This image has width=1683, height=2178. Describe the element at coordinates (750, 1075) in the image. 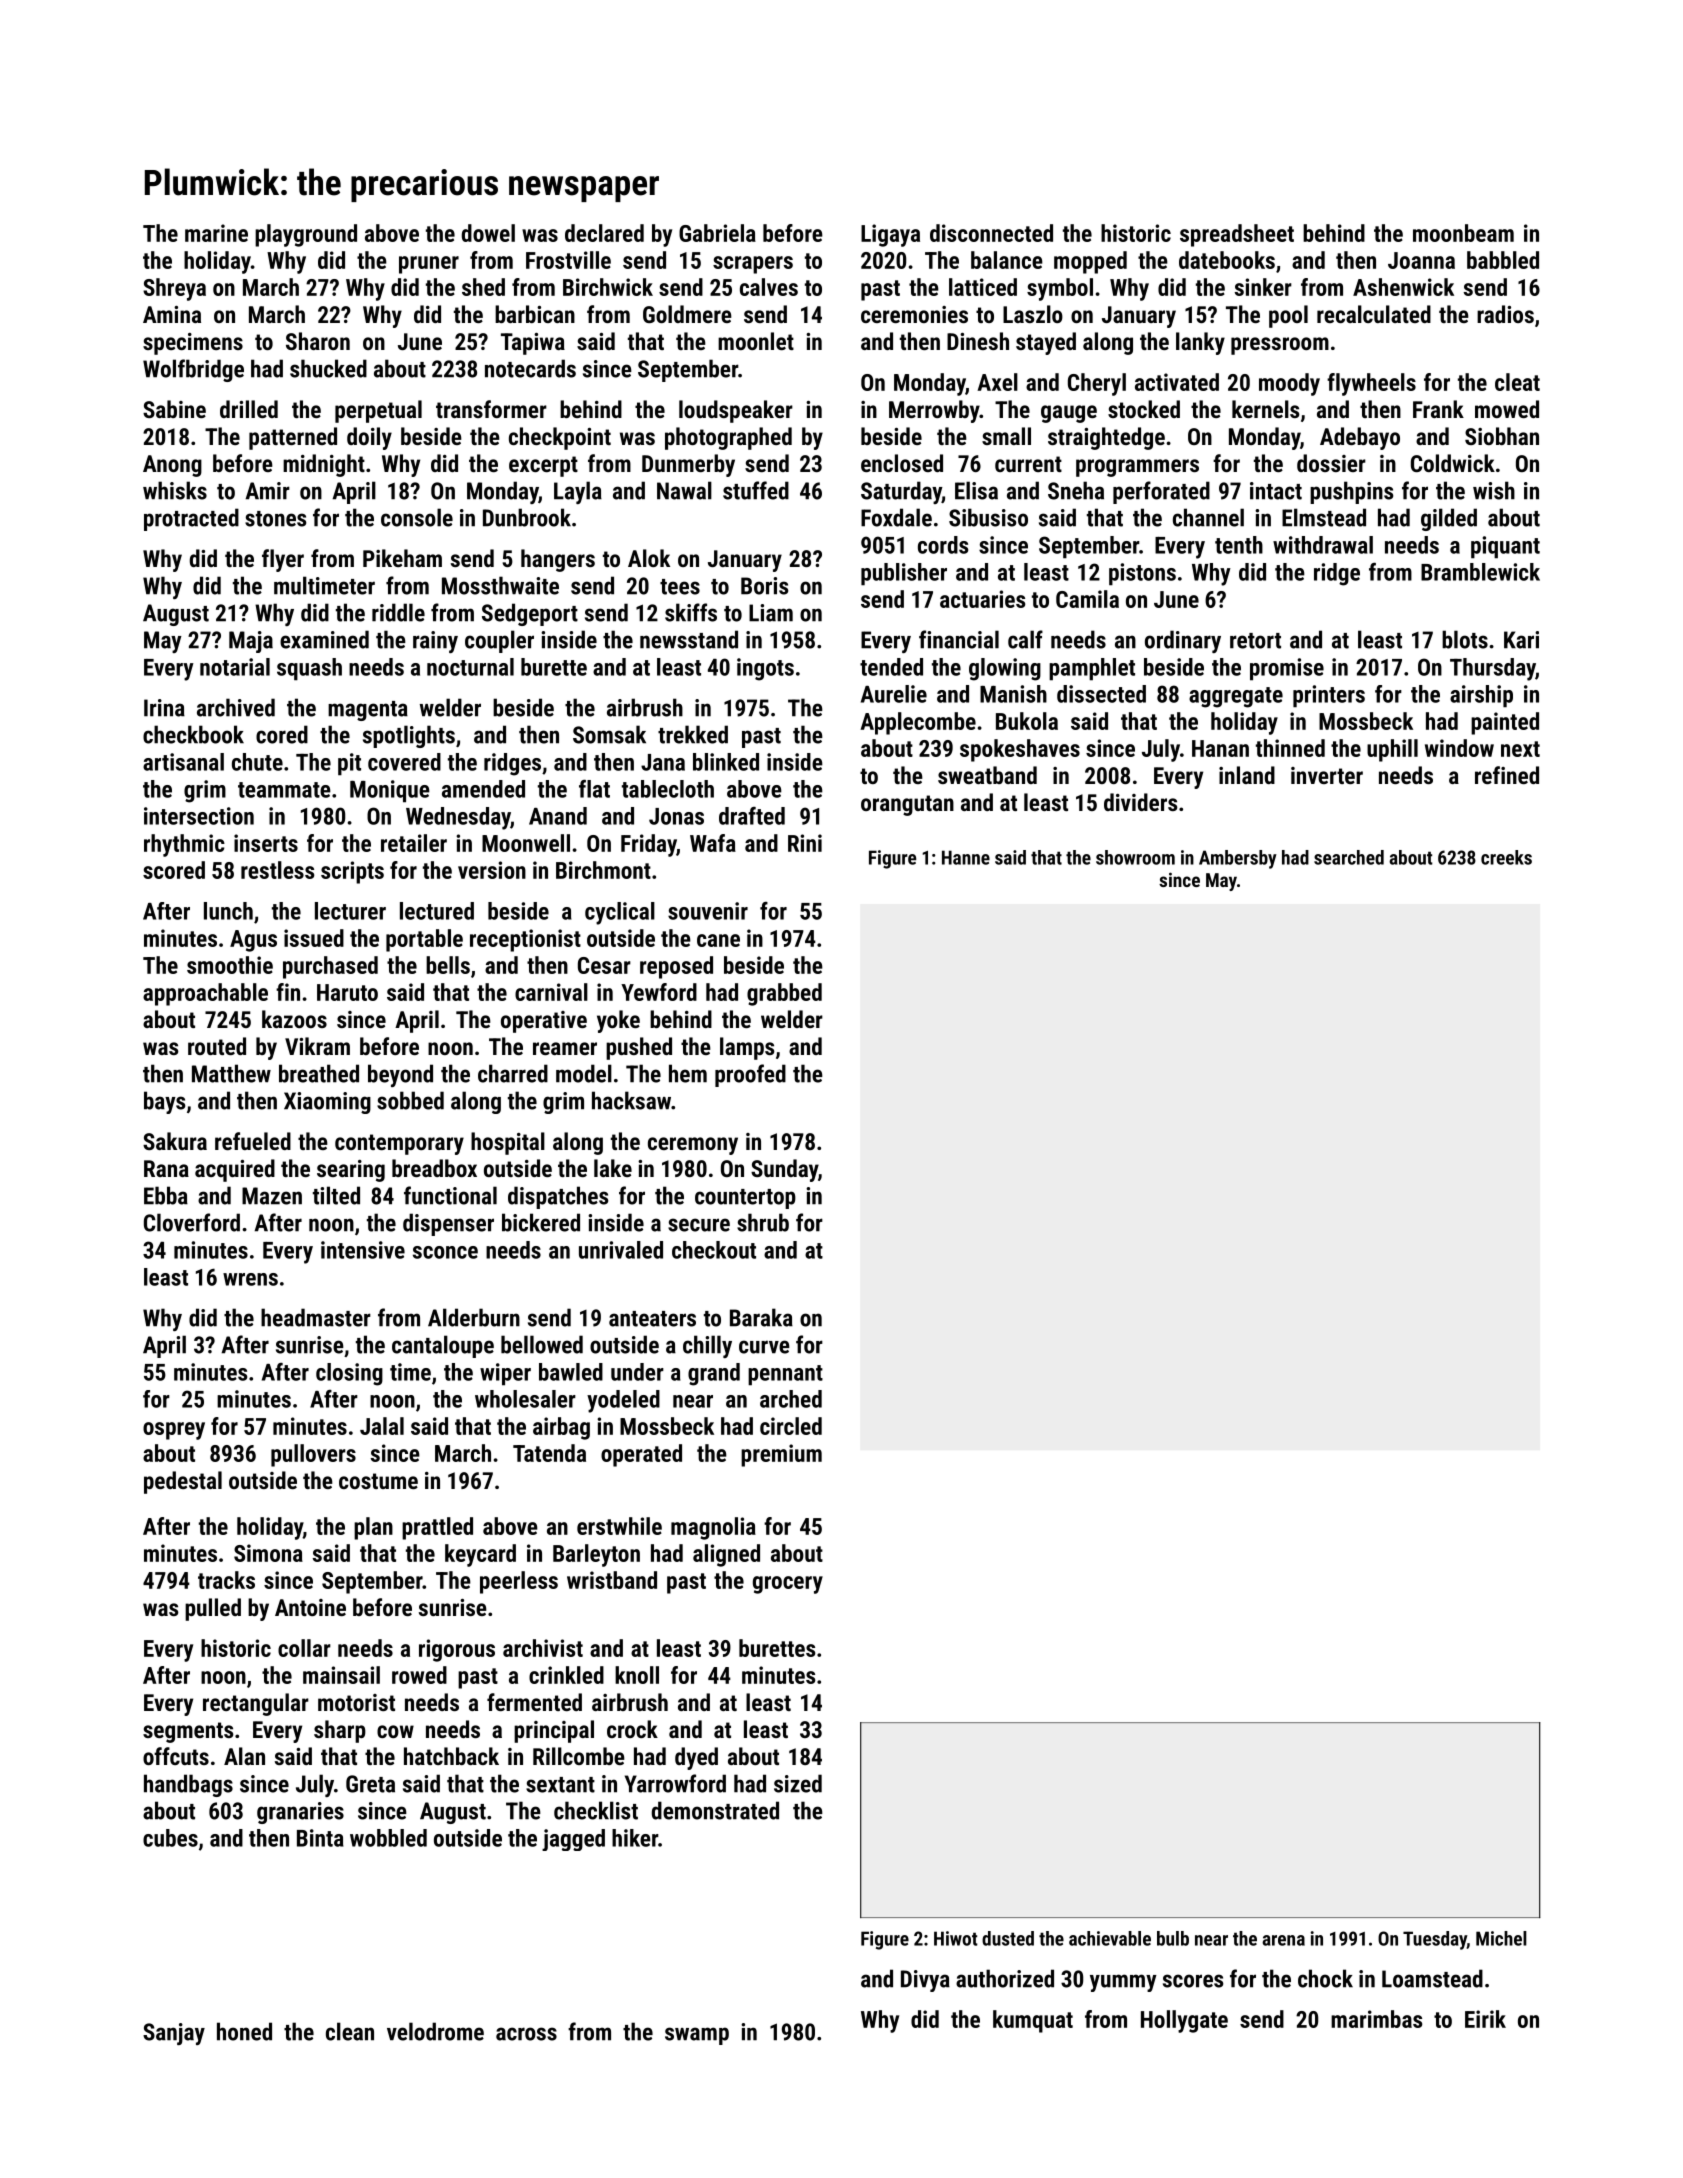

I see `proofed` at that location.
